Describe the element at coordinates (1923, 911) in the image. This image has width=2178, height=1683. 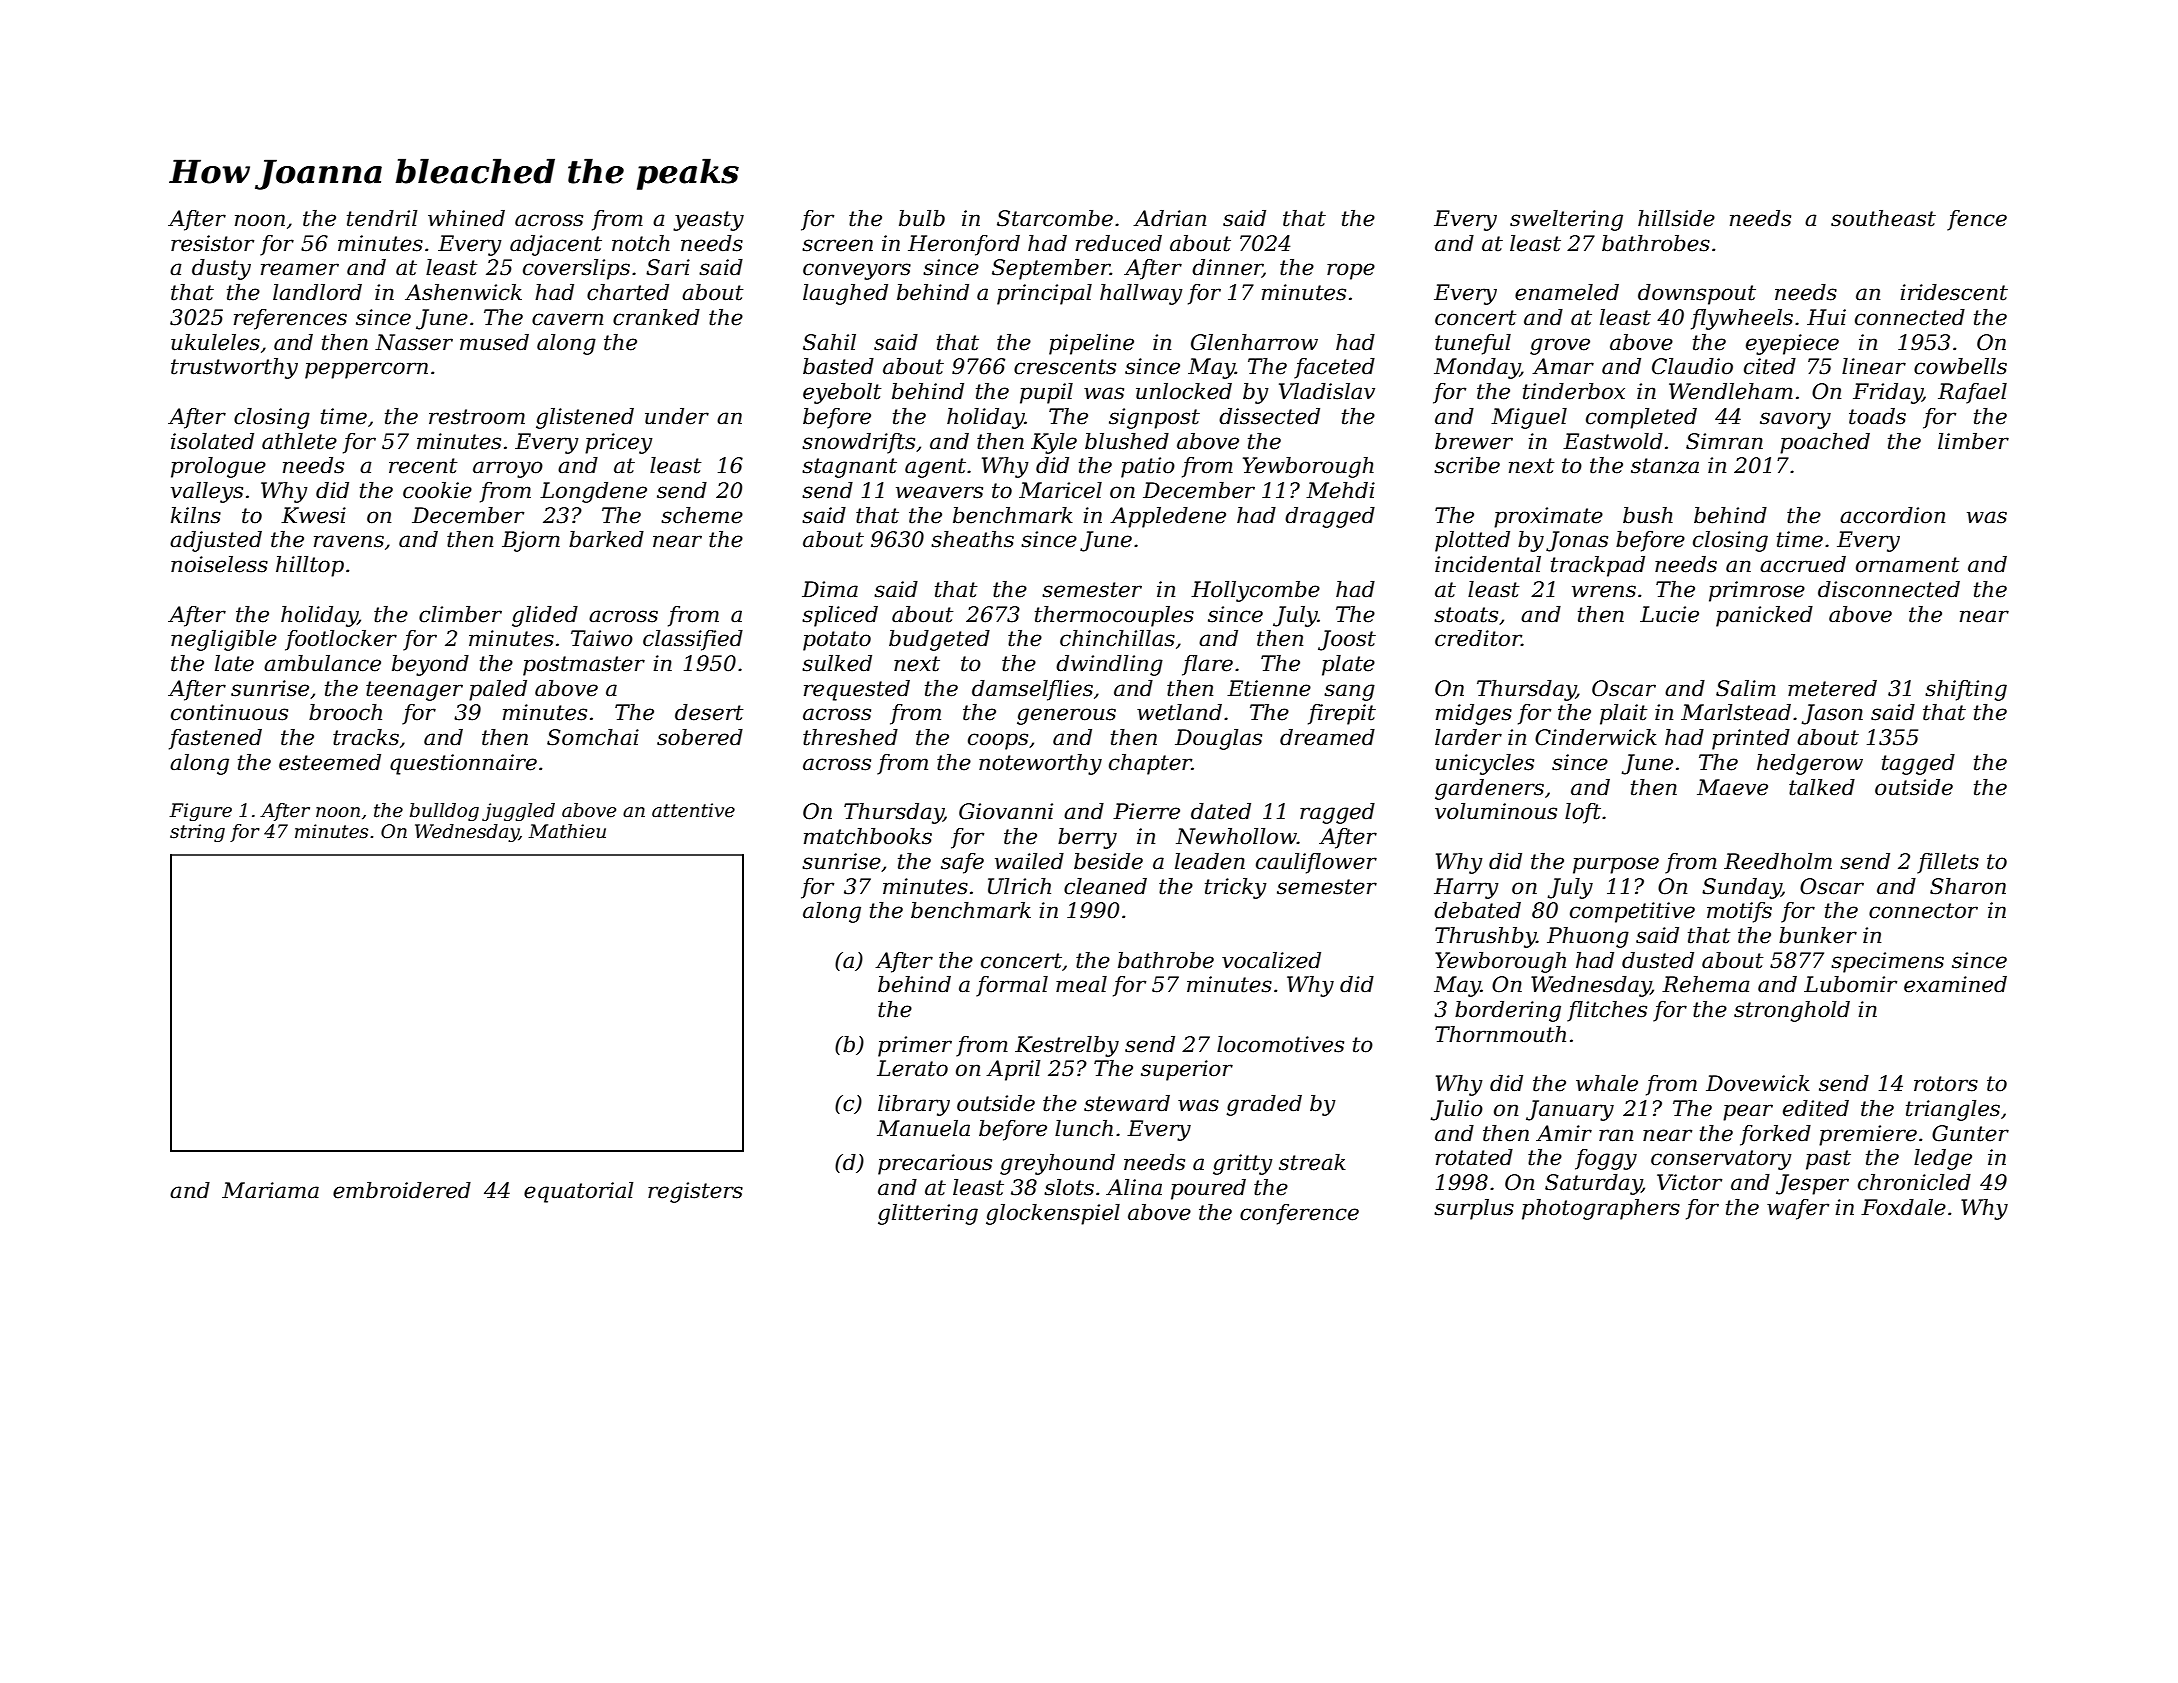
I see `connector` at that location.
